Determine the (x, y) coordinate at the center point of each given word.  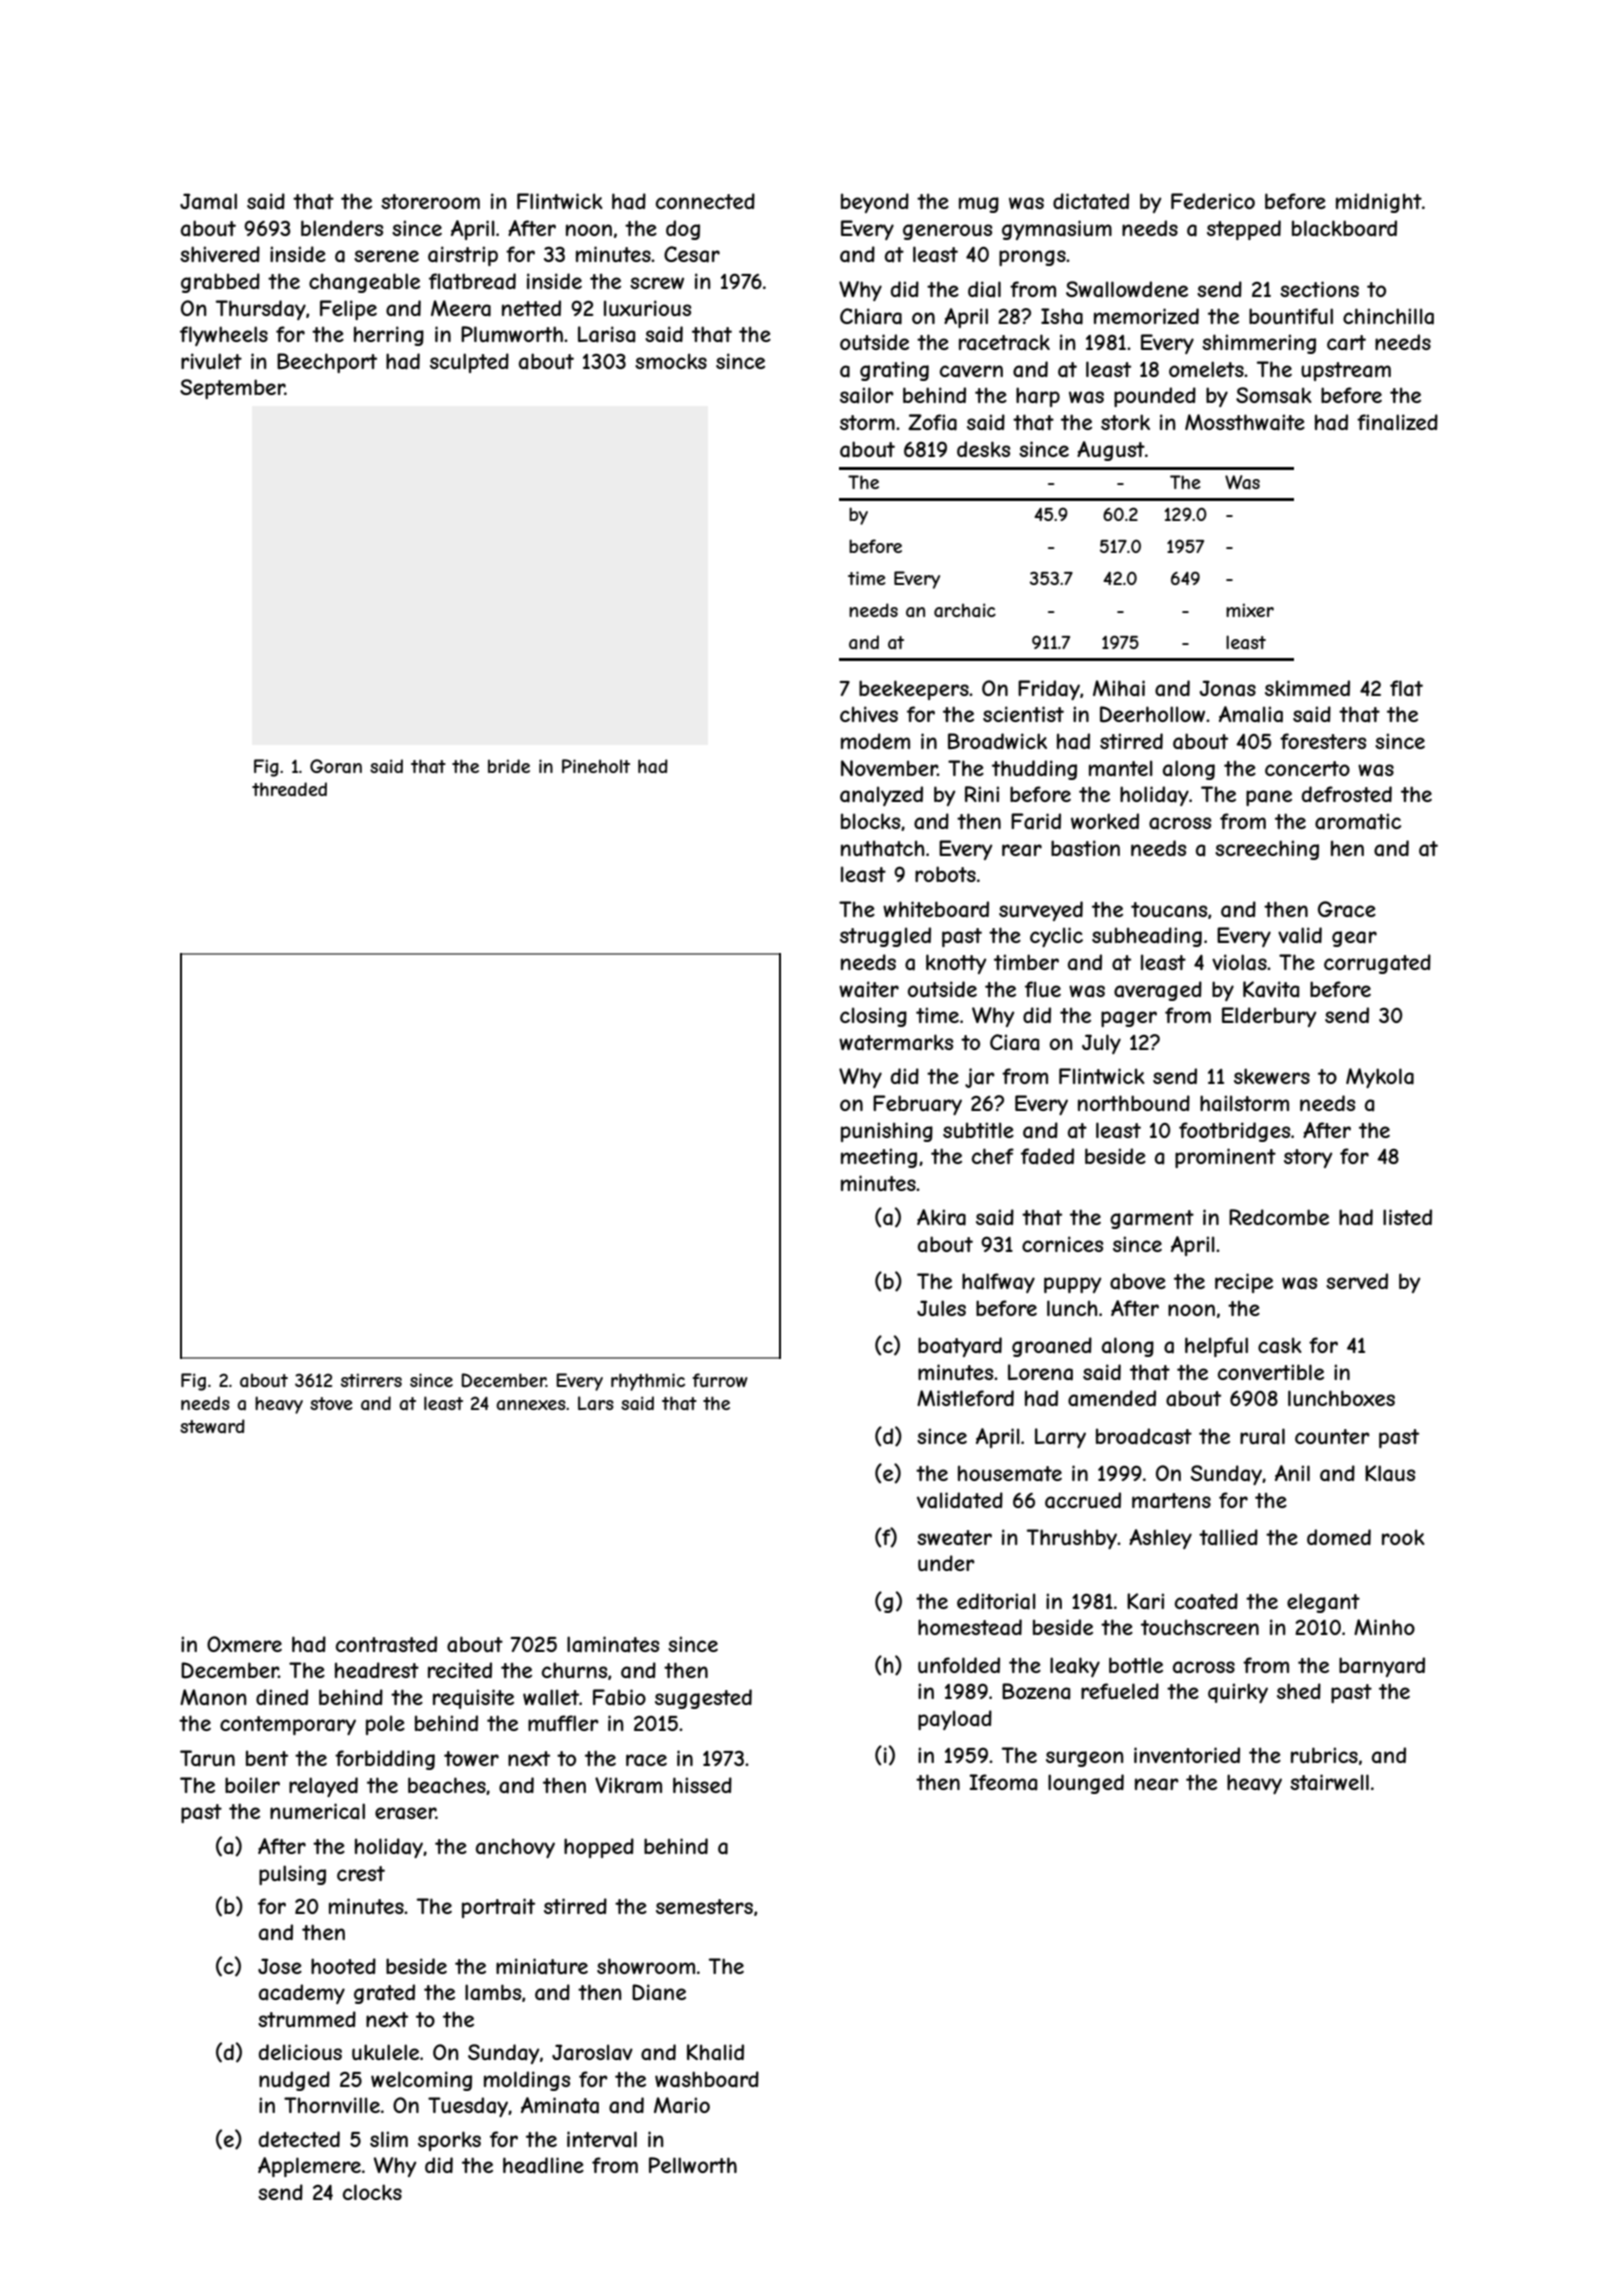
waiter (869, 989)
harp (1038, 397)
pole (385, 1725)
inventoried (1187, 1755)
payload (955, 1720)
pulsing (292, 1875)
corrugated (1377, 964)
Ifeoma (1003, 1782)
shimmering (1259, 344)
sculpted (469, 363)
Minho (1384, 1627)
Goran (336, 766)
